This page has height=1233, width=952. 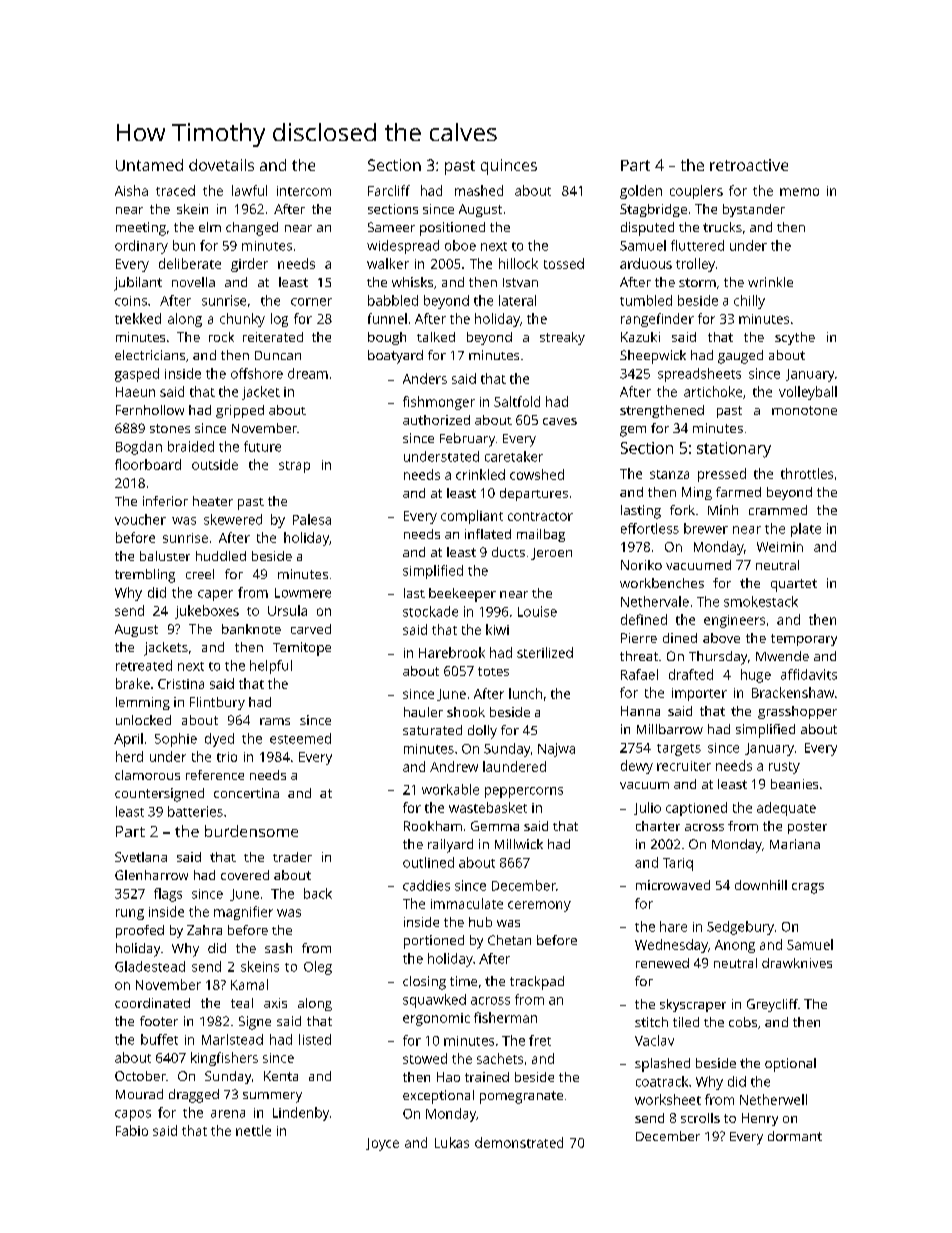 What do you see at coordinates (253, 1130) in the page?
I see `nettle` at bounding box center [253, 1130].
